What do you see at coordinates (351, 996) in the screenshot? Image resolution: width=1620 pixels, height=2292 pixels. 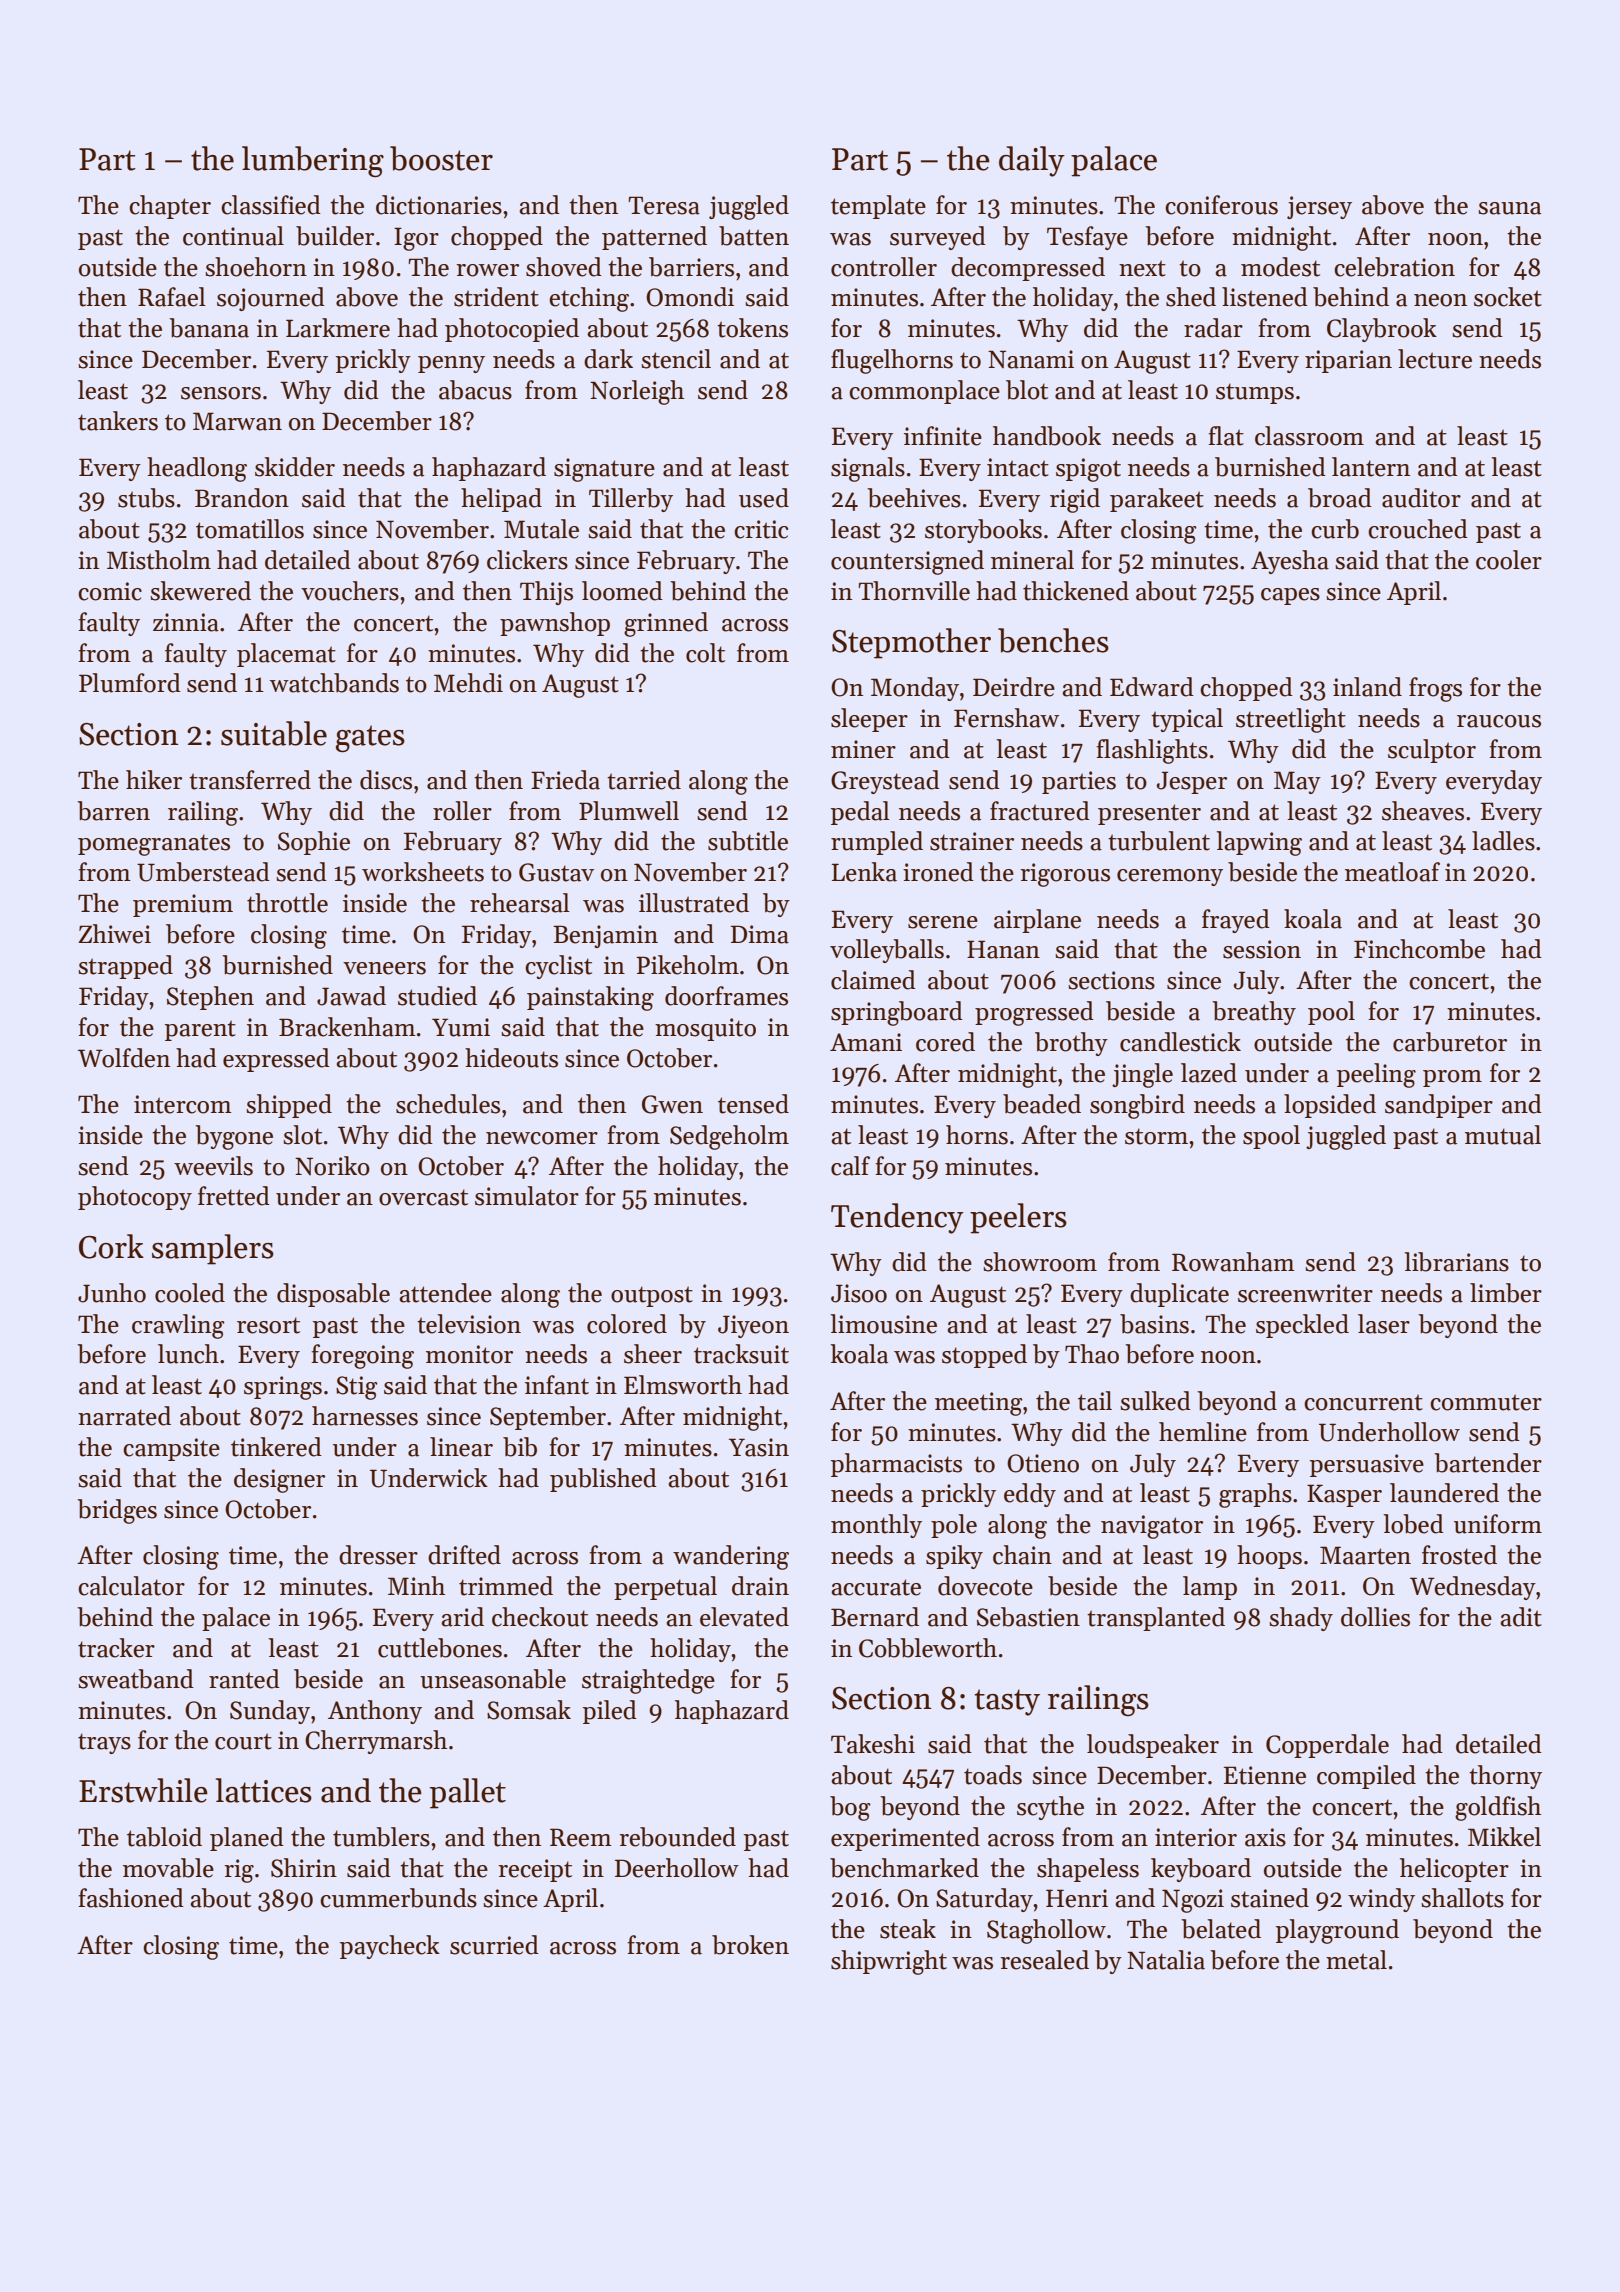 I see `Jawad` at bounding box center [351, 996].
